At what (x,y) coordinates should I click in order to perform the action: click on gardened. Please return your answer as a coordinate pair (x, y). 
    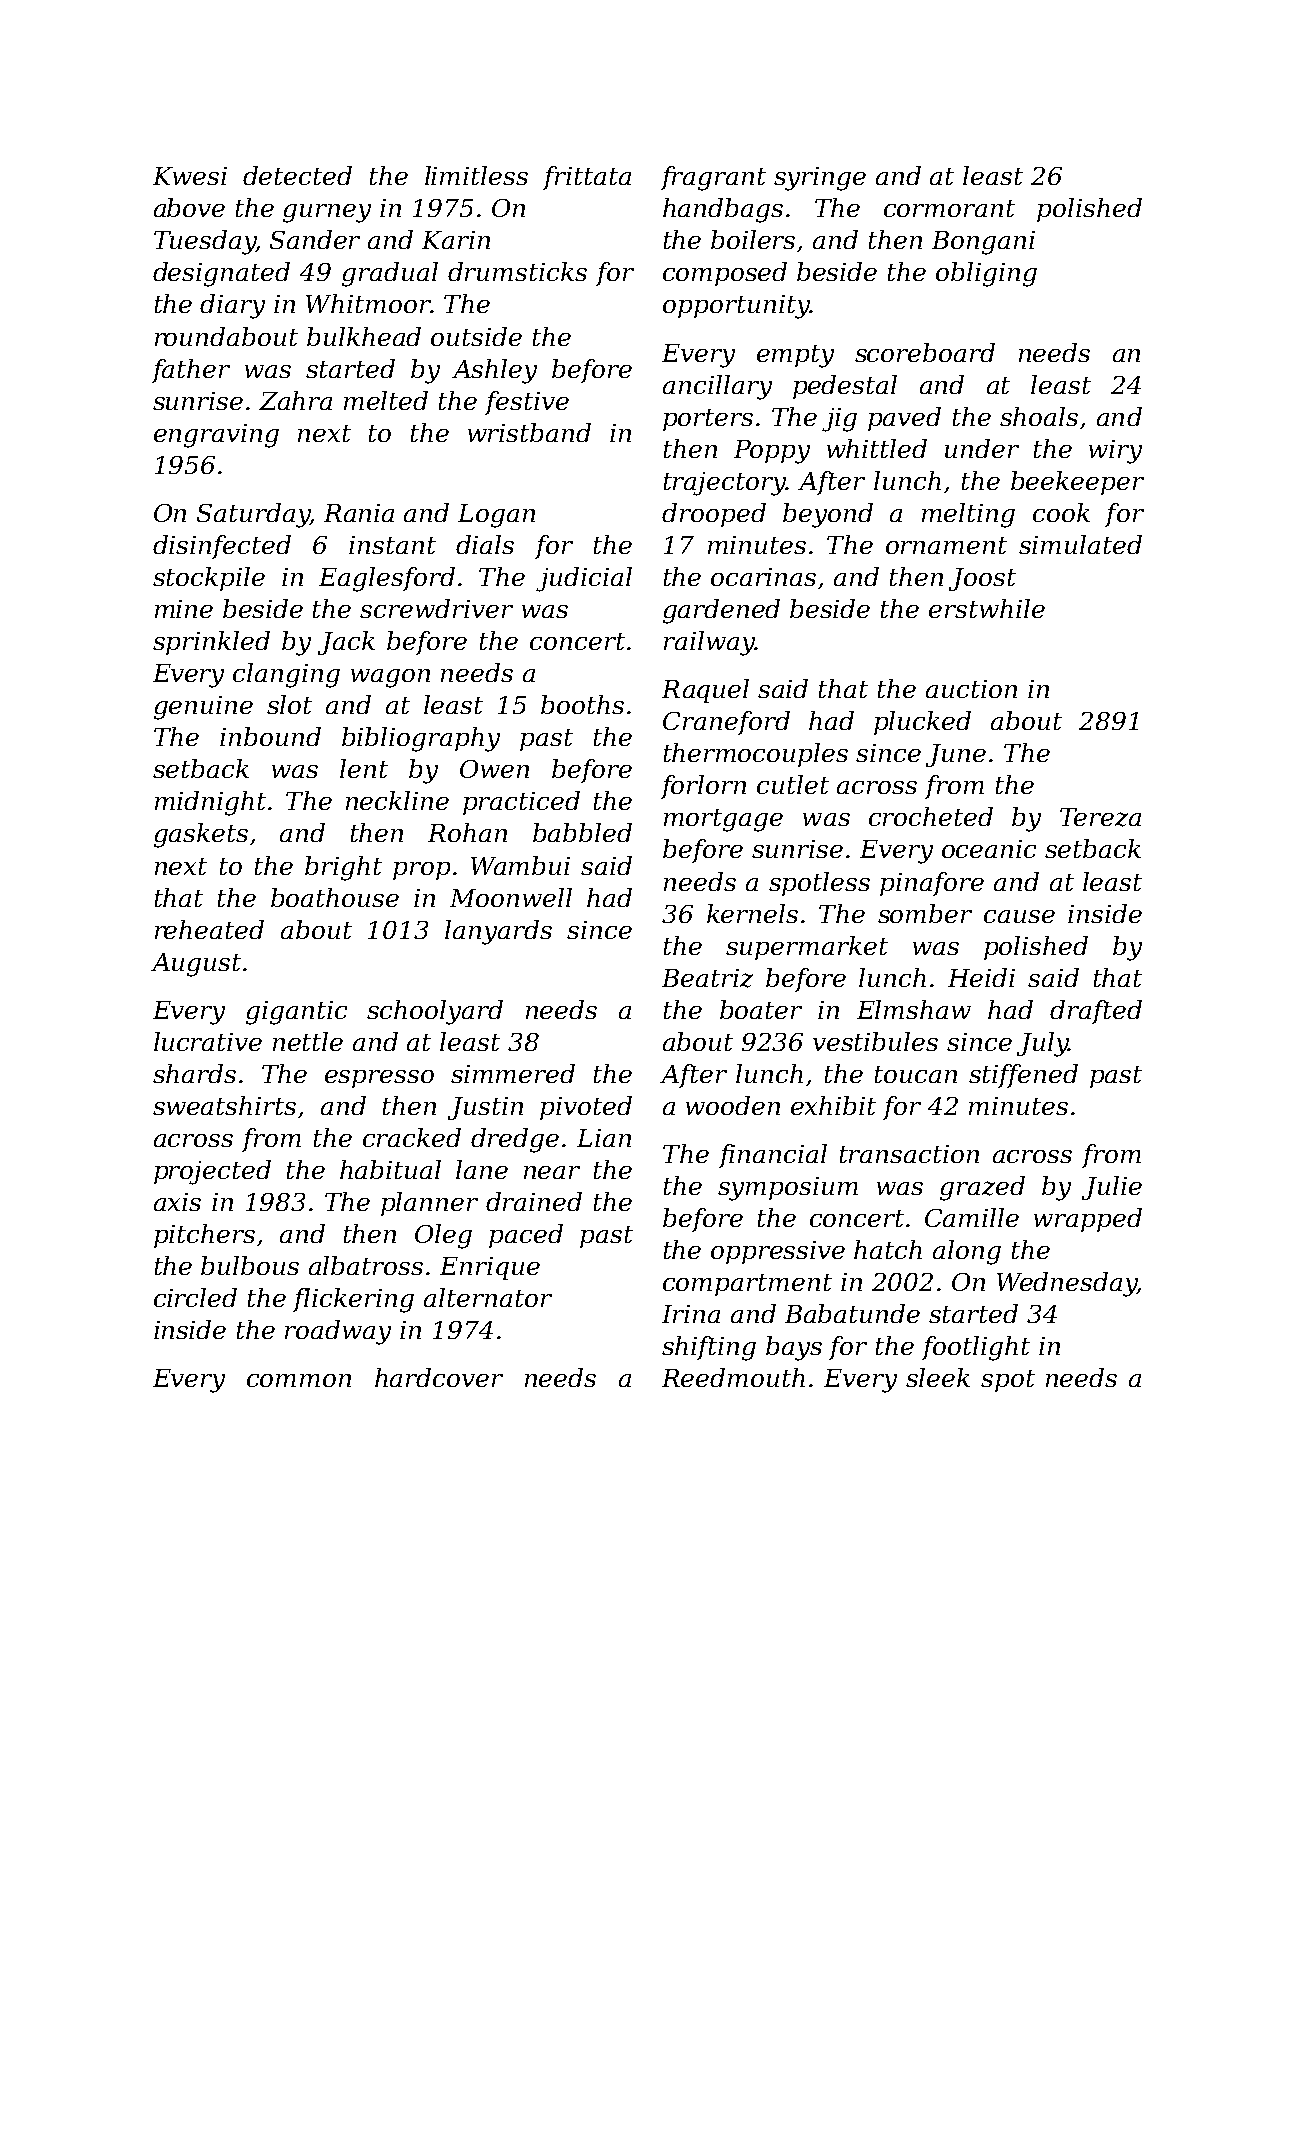
    Looking at the image, I should click on (721, 611).
